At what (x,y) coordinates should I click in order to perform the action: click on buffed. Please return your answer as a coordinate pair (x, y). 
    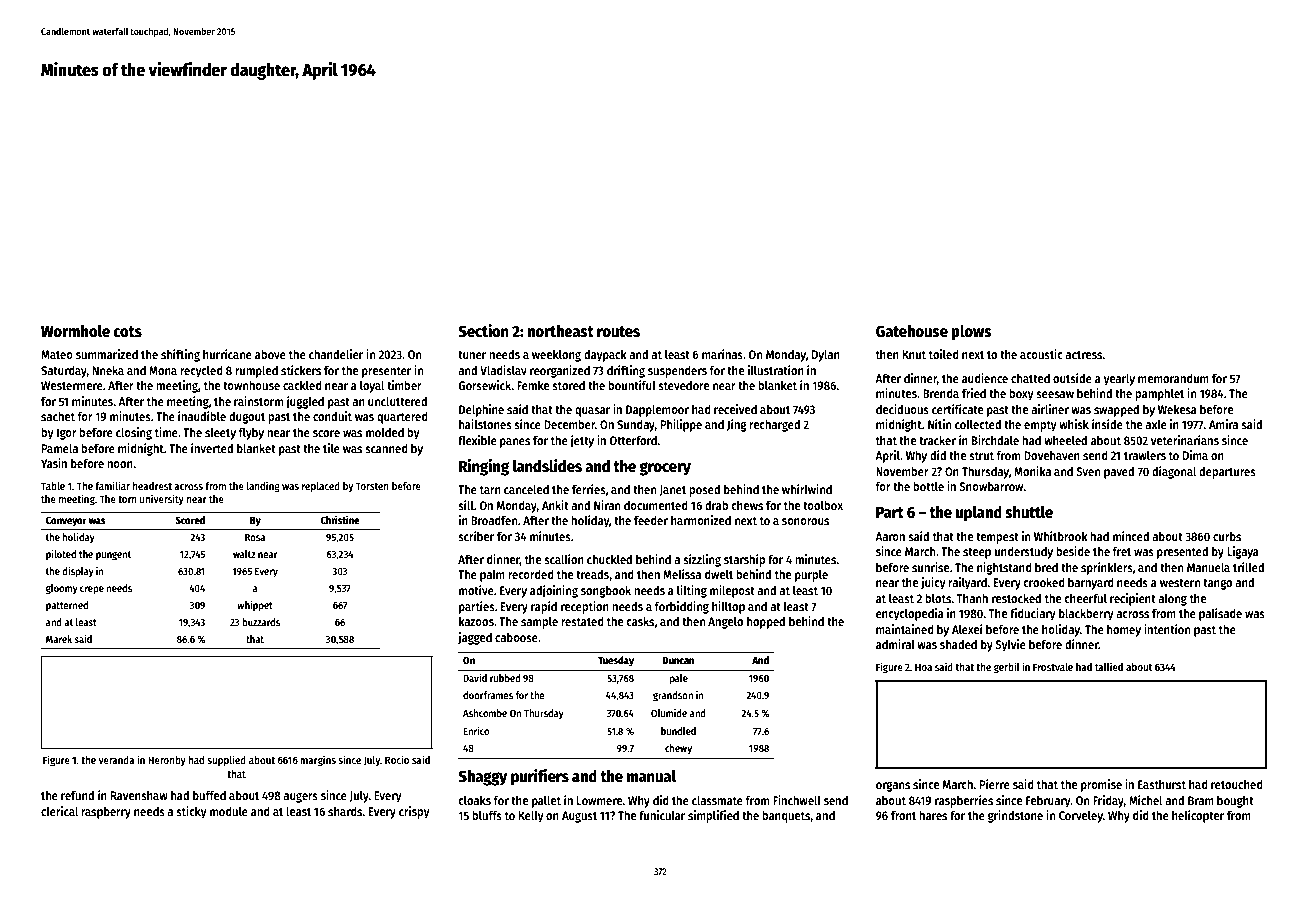
    Looking at the image, I should click on (209, 795).
